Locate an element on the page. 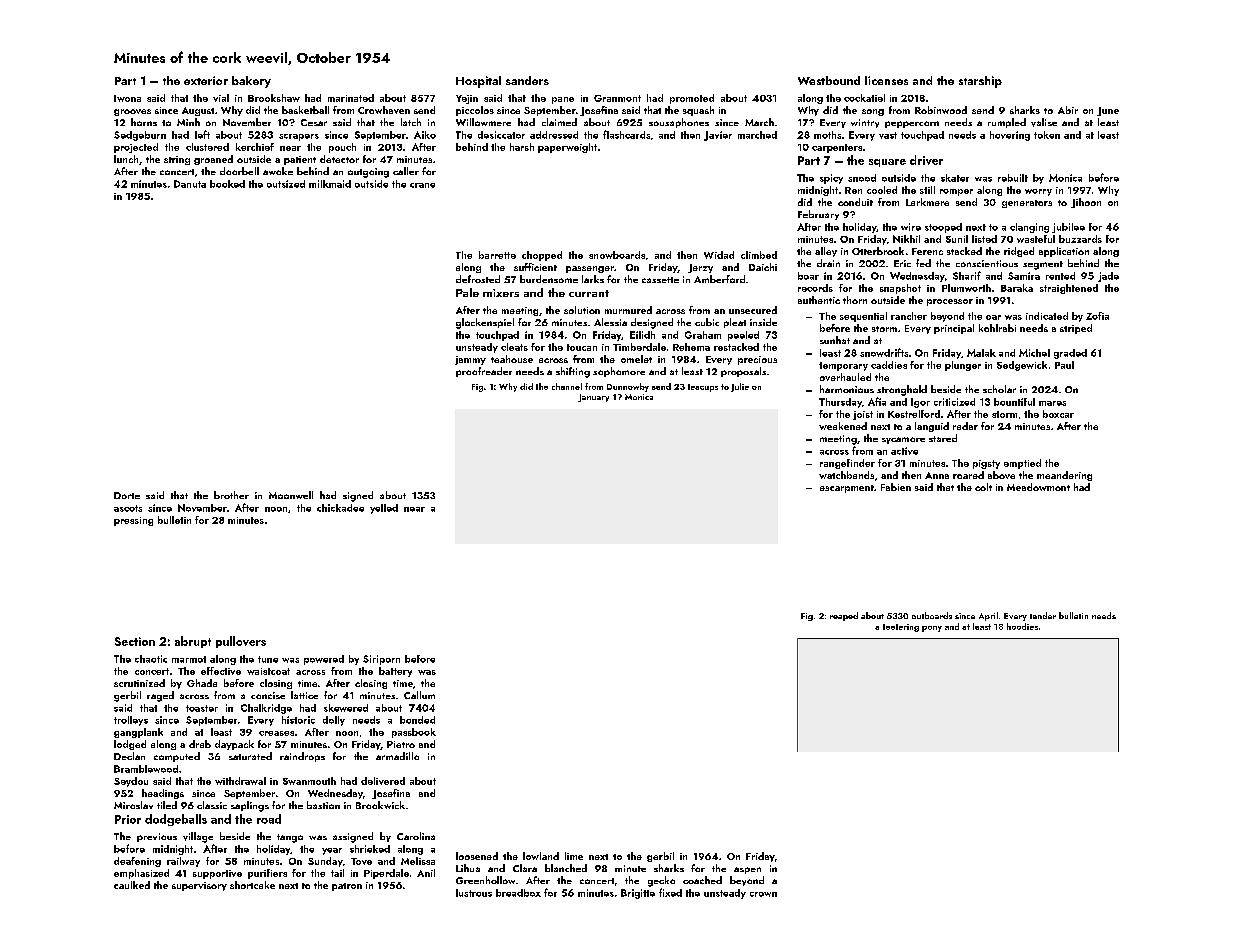 This page has width=1233, height=952. Dorte is located at coordinates (127, 495).
